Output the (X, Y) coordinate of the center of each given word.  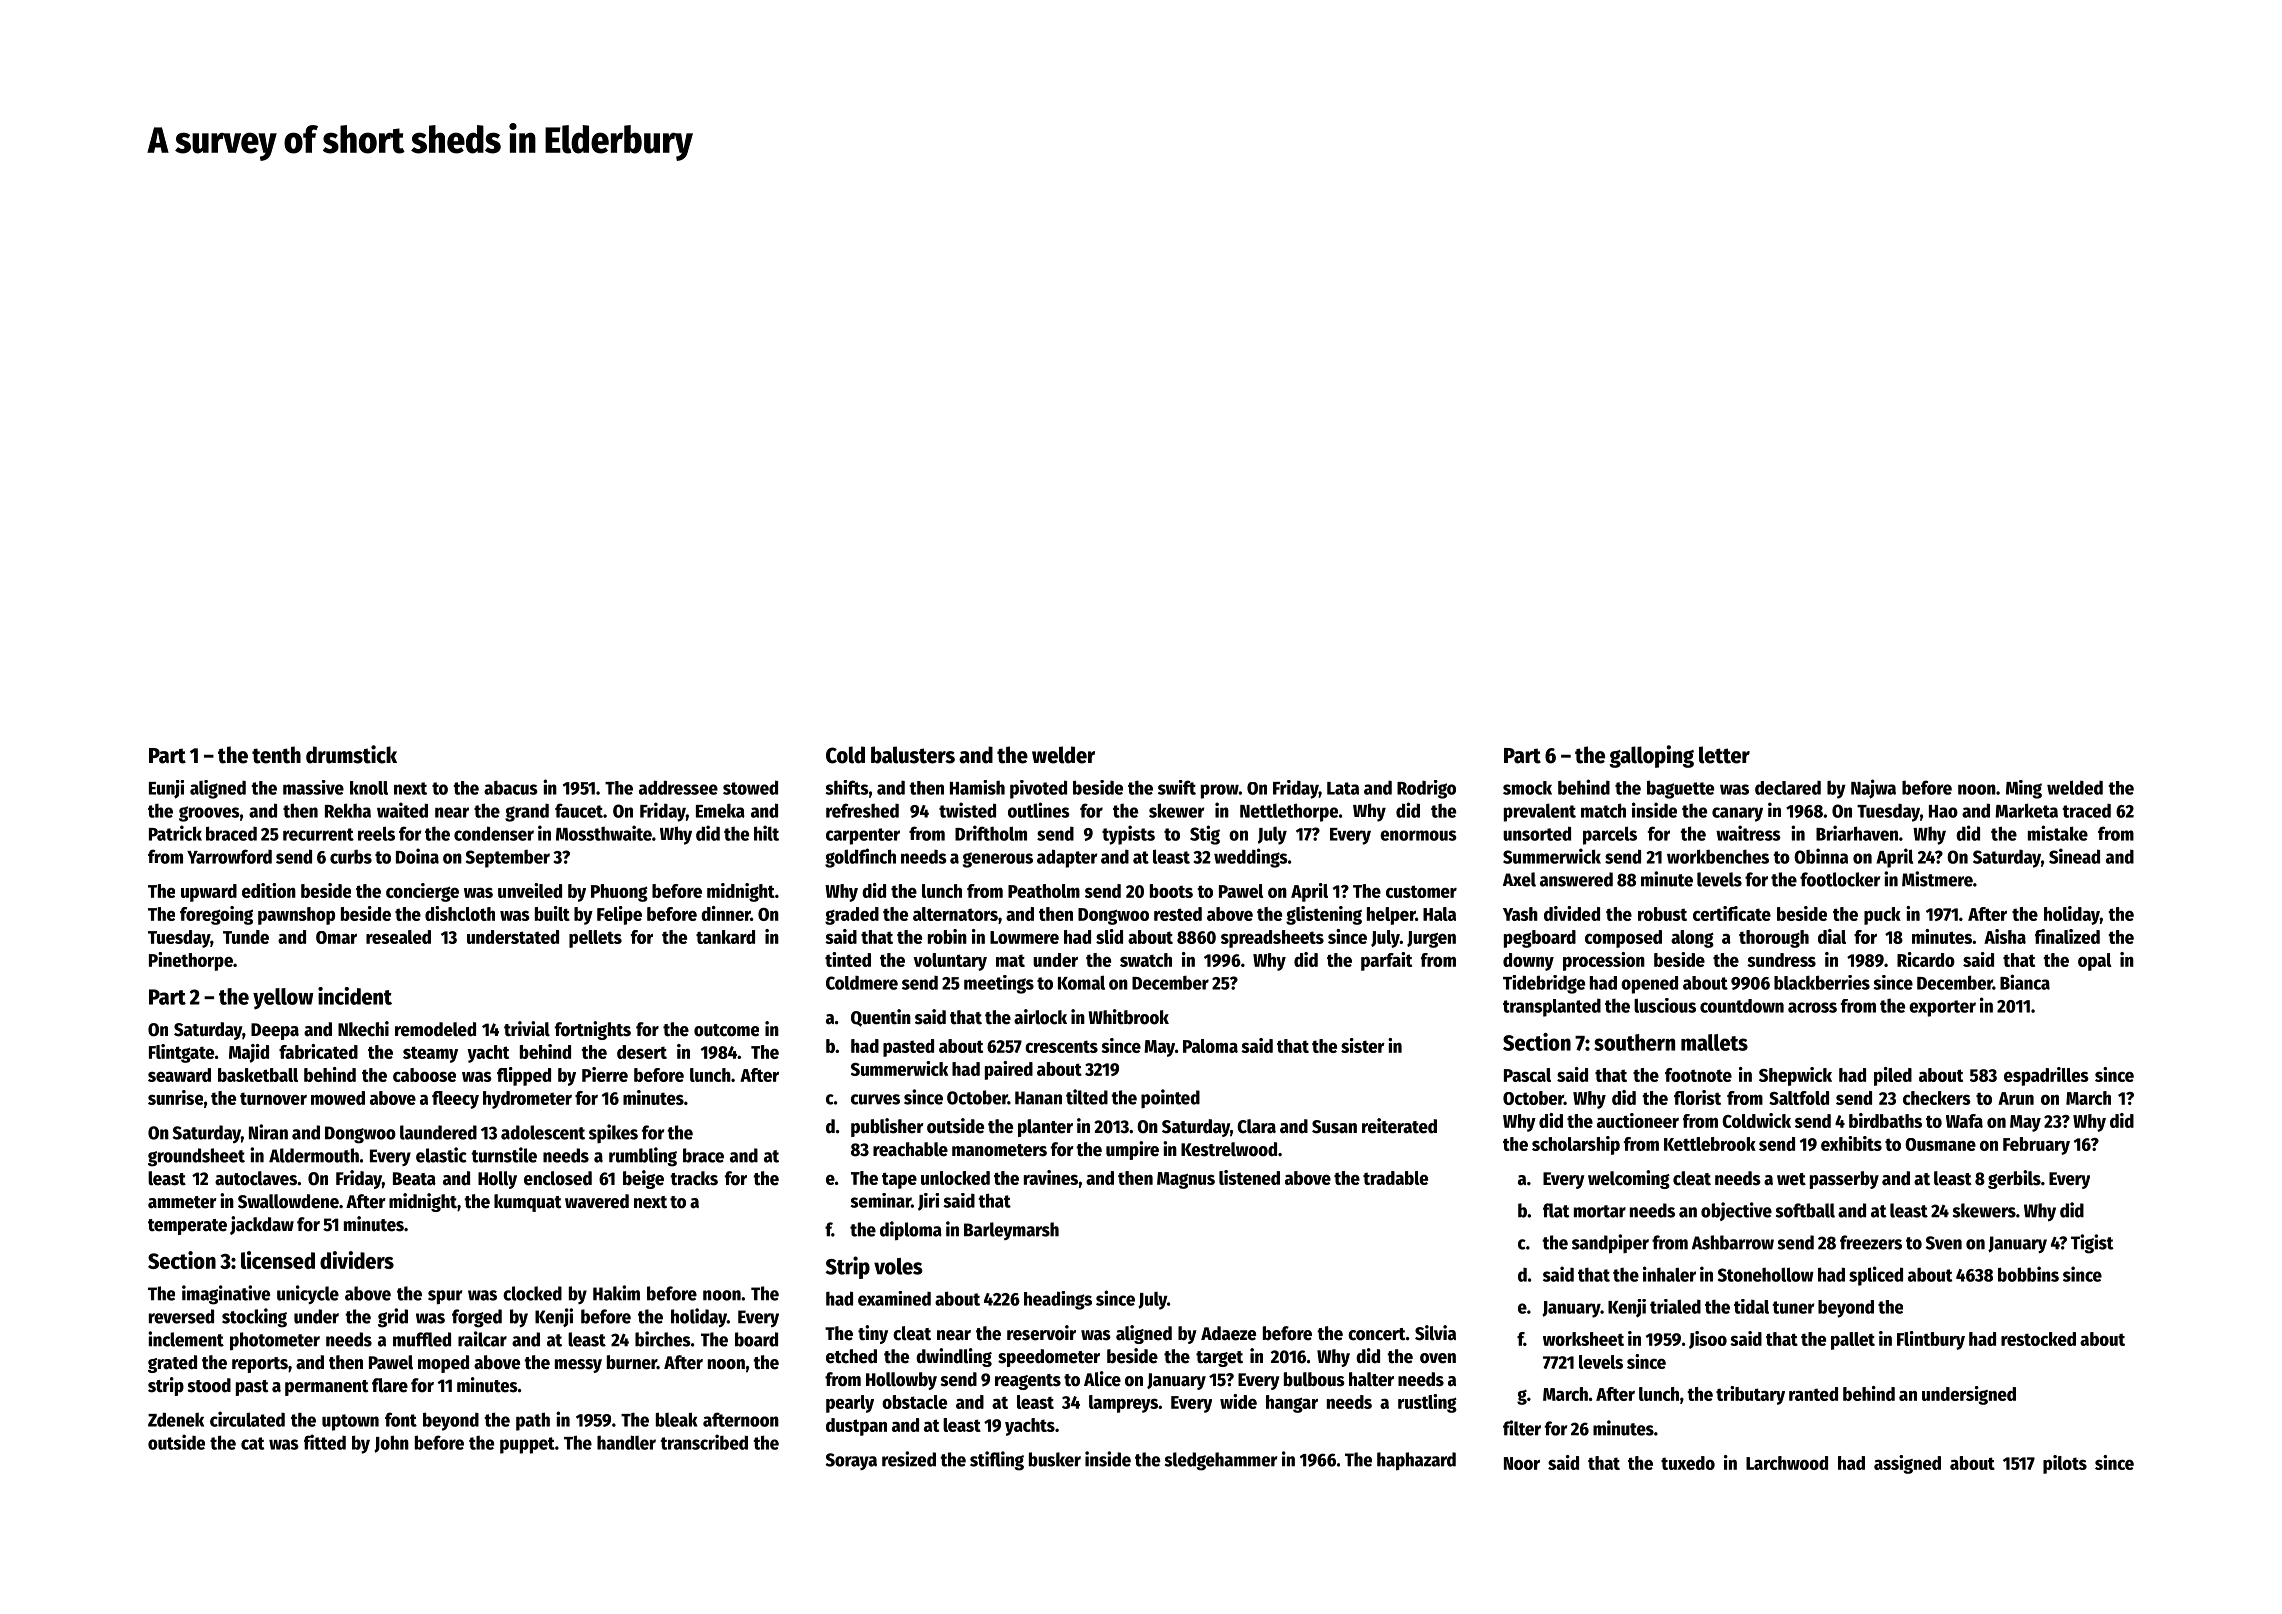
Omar (336, 937)
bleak (677, 1419)
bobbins (2028, 1274)
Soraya (851, 1461)
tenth (276, 755)
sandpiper (1610, 1244)
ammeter (182, 1202)
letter (1724, 755)
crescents (1061, 1046)
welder (1063, 755)
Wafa (1964, 1121)
